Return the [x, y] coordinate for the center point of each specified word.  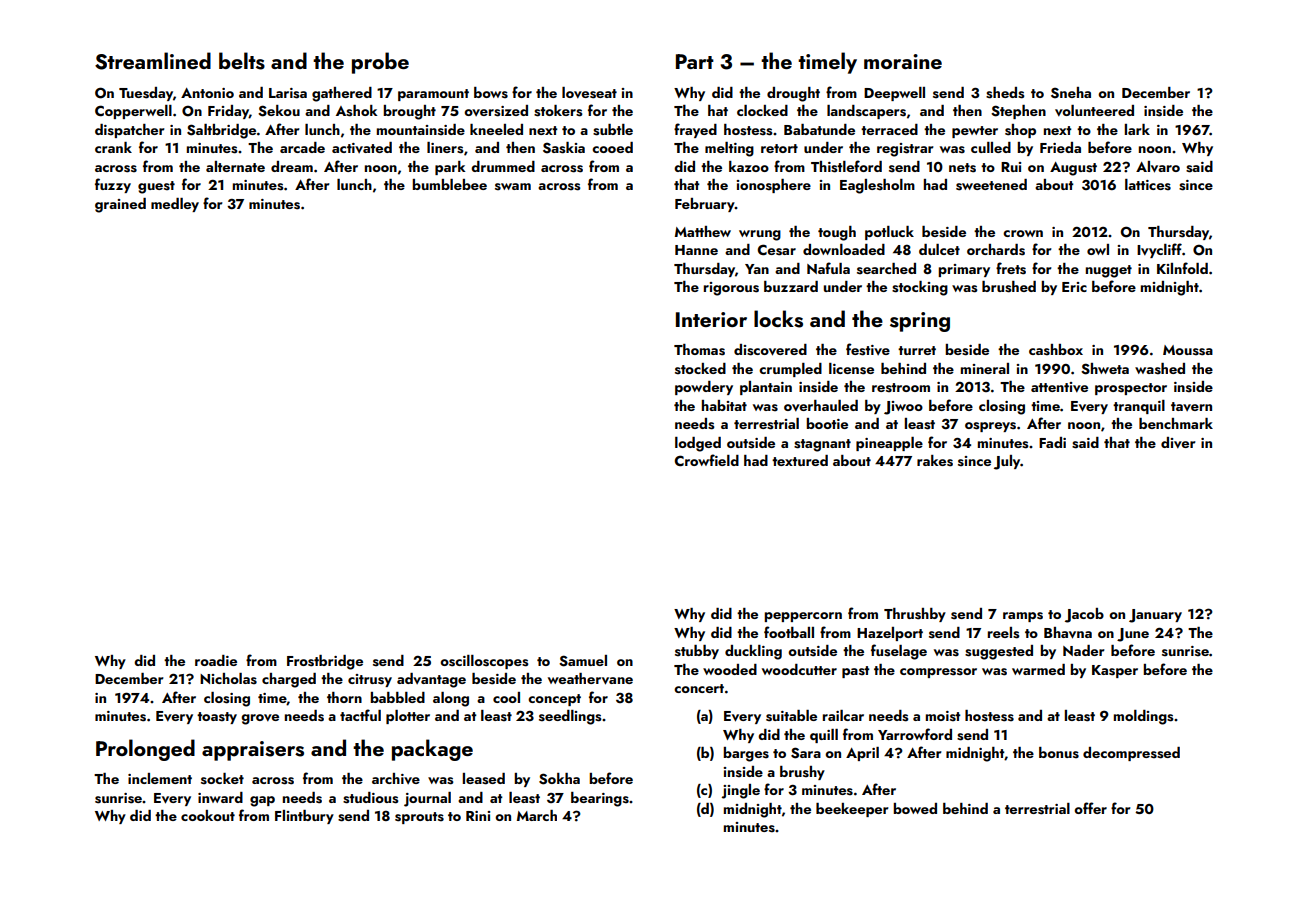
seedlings [570, 717]
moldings [1143, 717]
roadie [216, 660]
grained [120, 205]
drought [793, 94]
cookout [208, 815]
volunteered [1094, 111]
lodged [698, 444]
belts [242, 61]
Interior [711, 319]
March [537, 815]
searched [886, 269]
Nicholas [228, 679]
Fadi [1052, 442]
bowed [915, 808]
